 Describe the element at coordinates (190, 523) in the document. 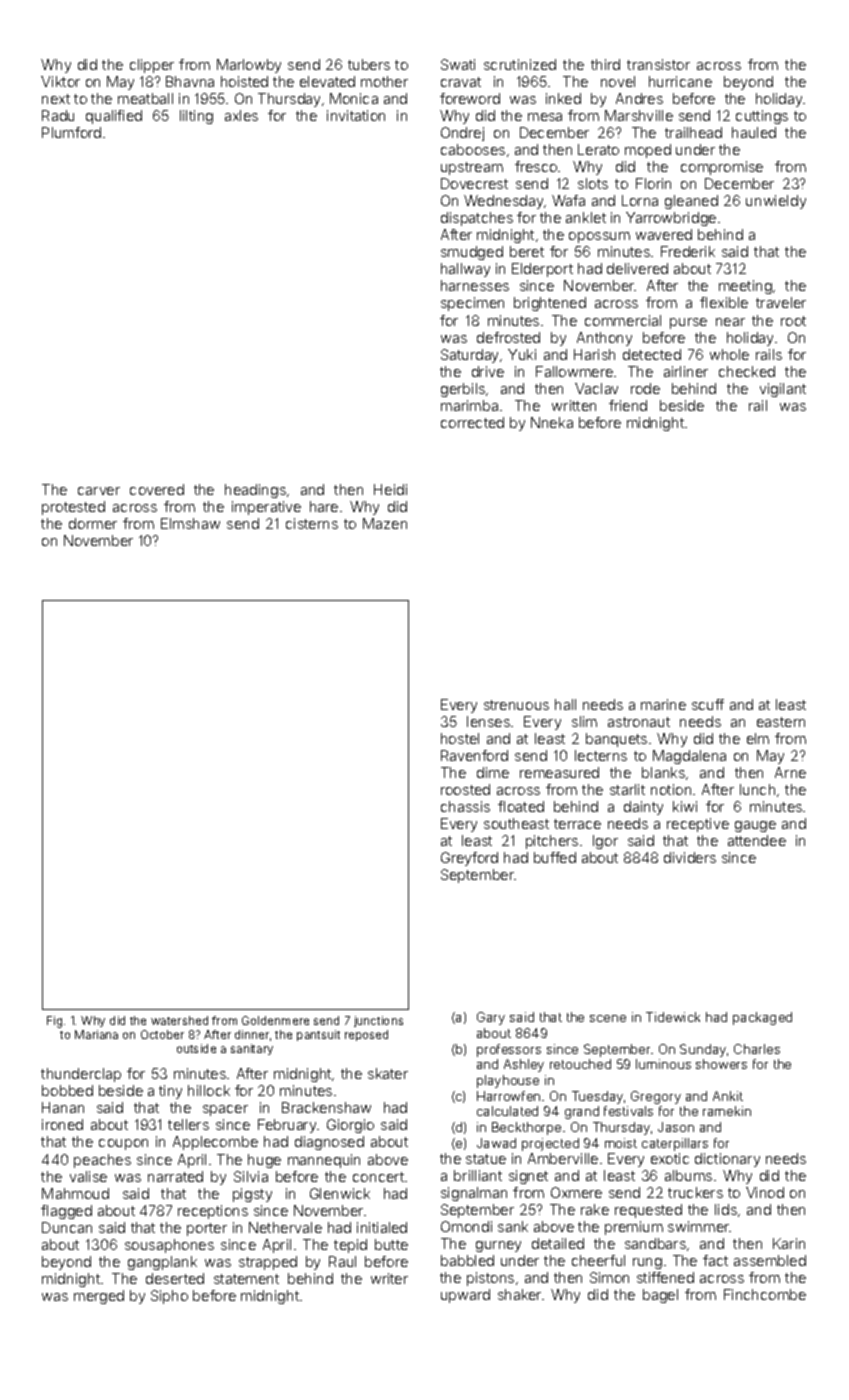

I see `Elmshaw` at that location.
